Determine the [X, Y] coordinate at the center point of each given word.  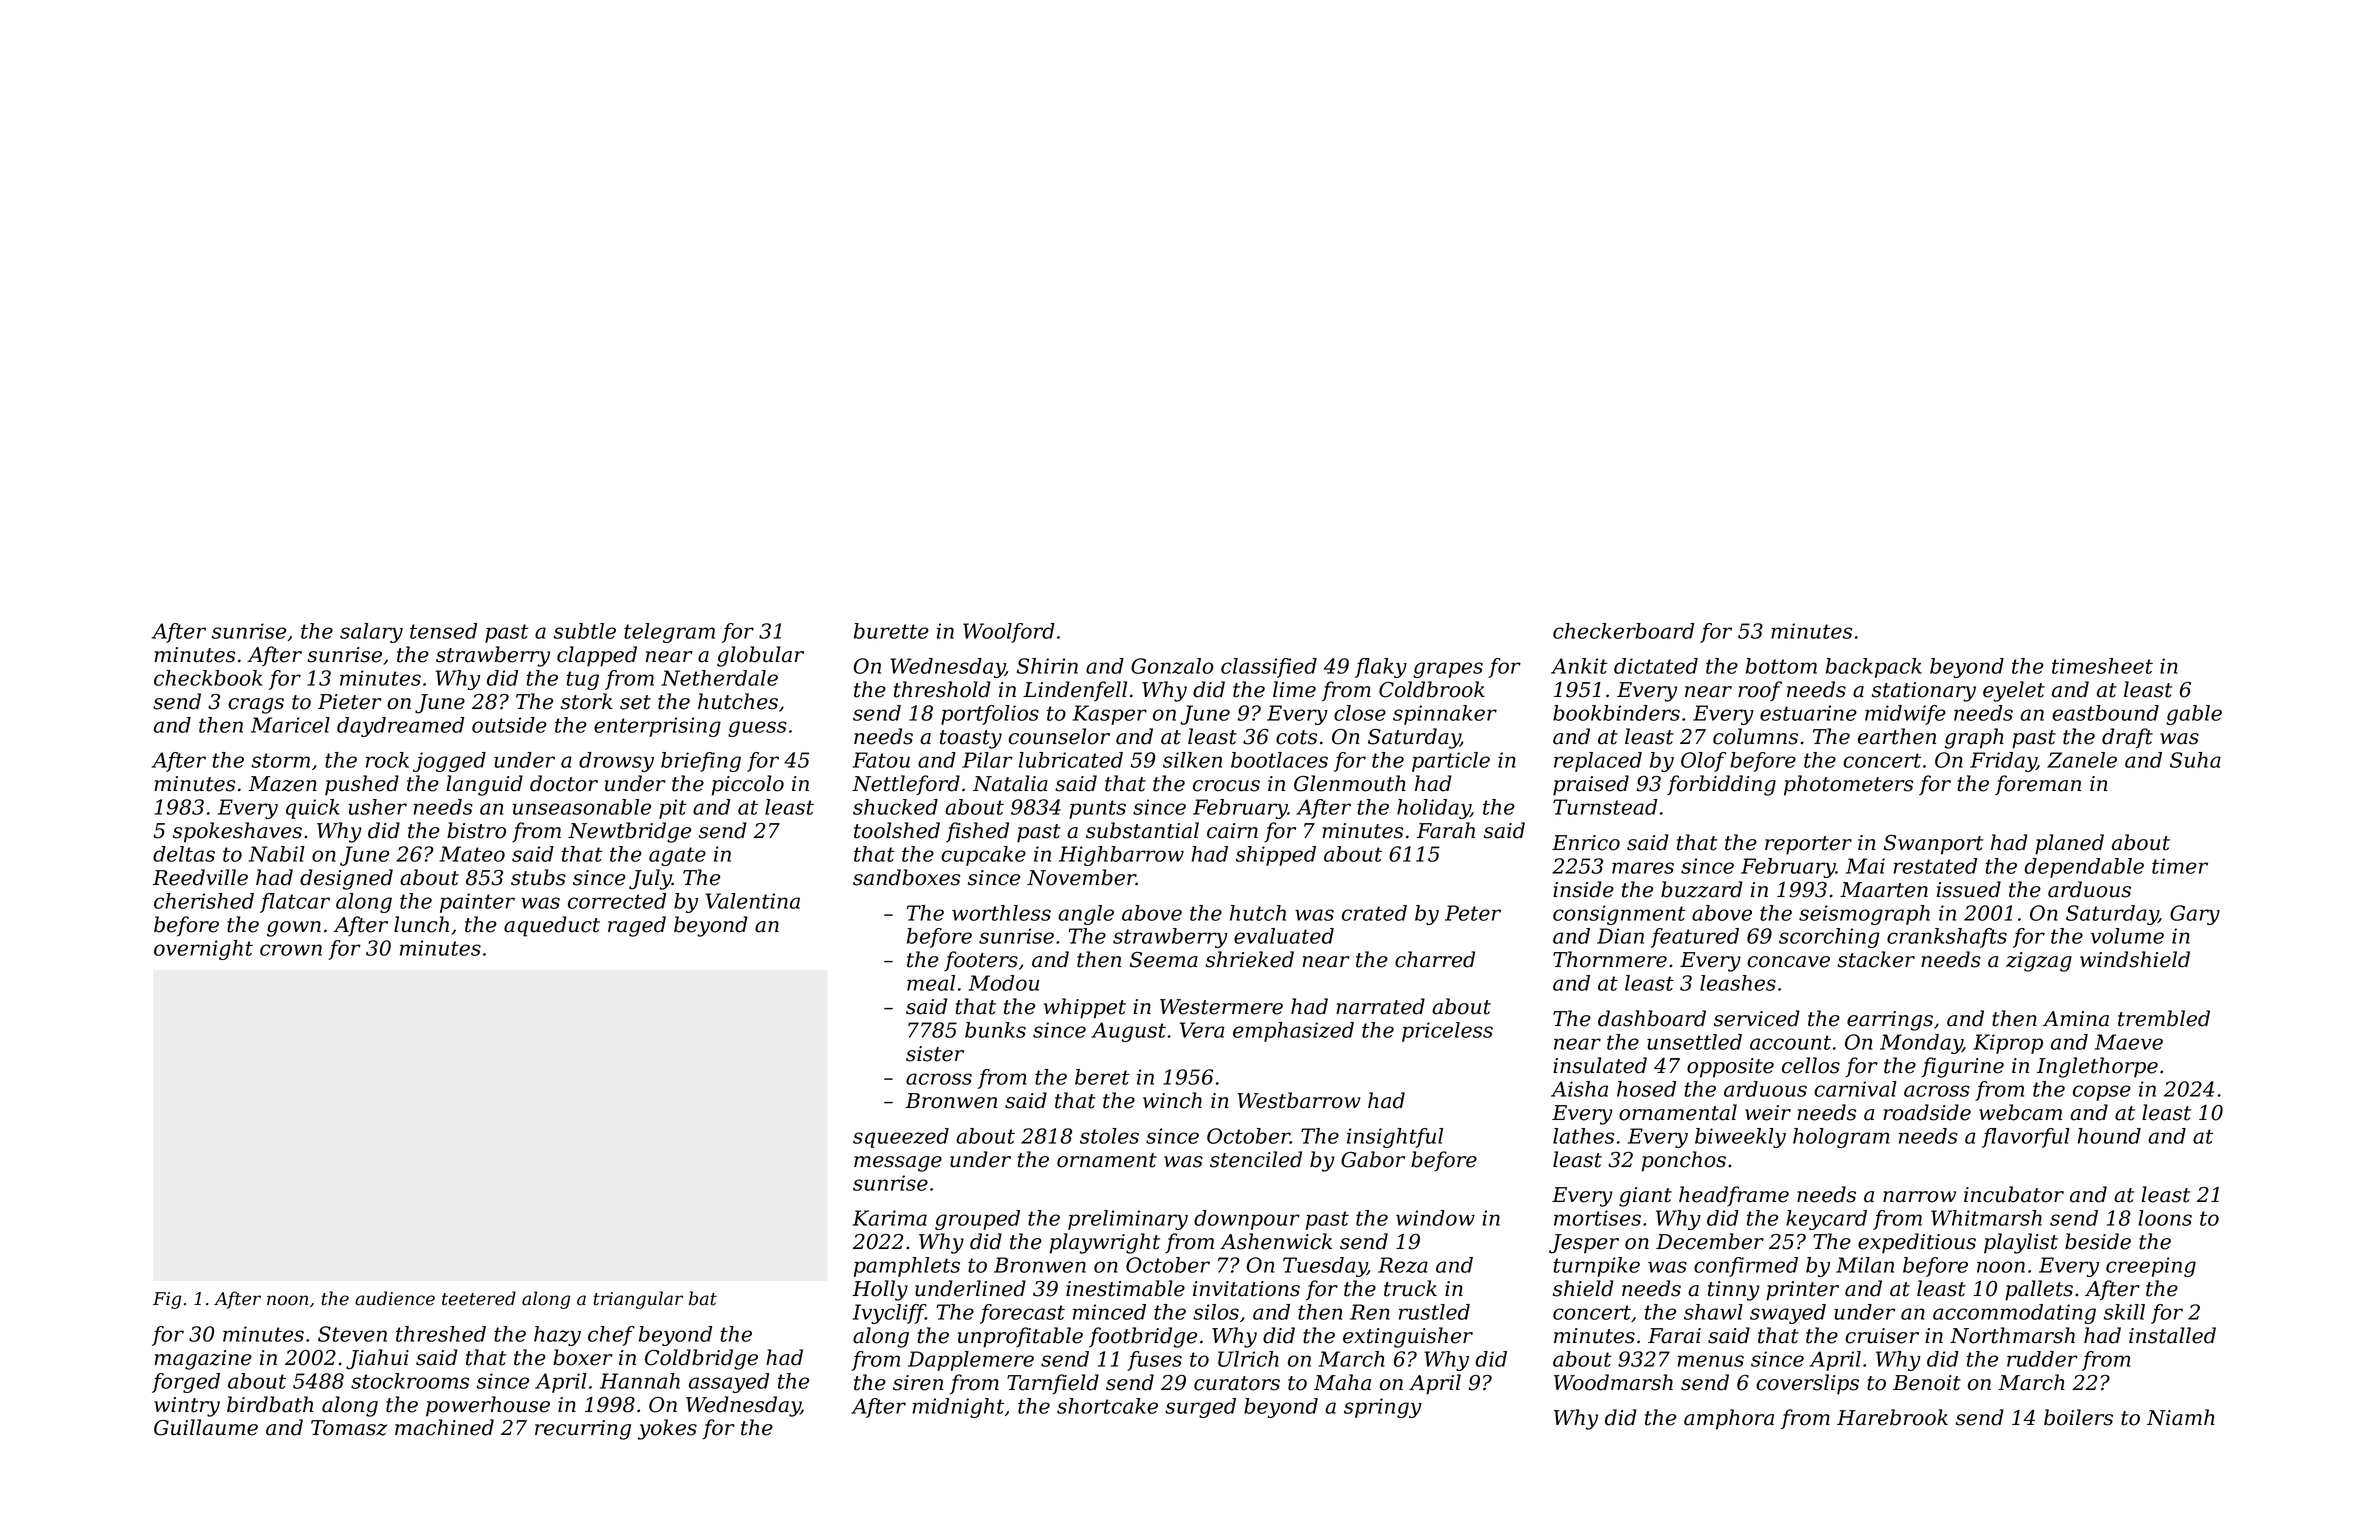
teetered [479, 1298]
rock [387, 760]
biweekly [1740, 1138]
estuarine [1808, 713]
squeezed [901, 1138]
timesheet [2102, 666]
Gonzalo [1172, 666]
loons [2165, 1218]
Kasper [1110, 715]
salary [371, 633]
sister [935, 1054]
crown [291, 950]
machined [444, 1427]
